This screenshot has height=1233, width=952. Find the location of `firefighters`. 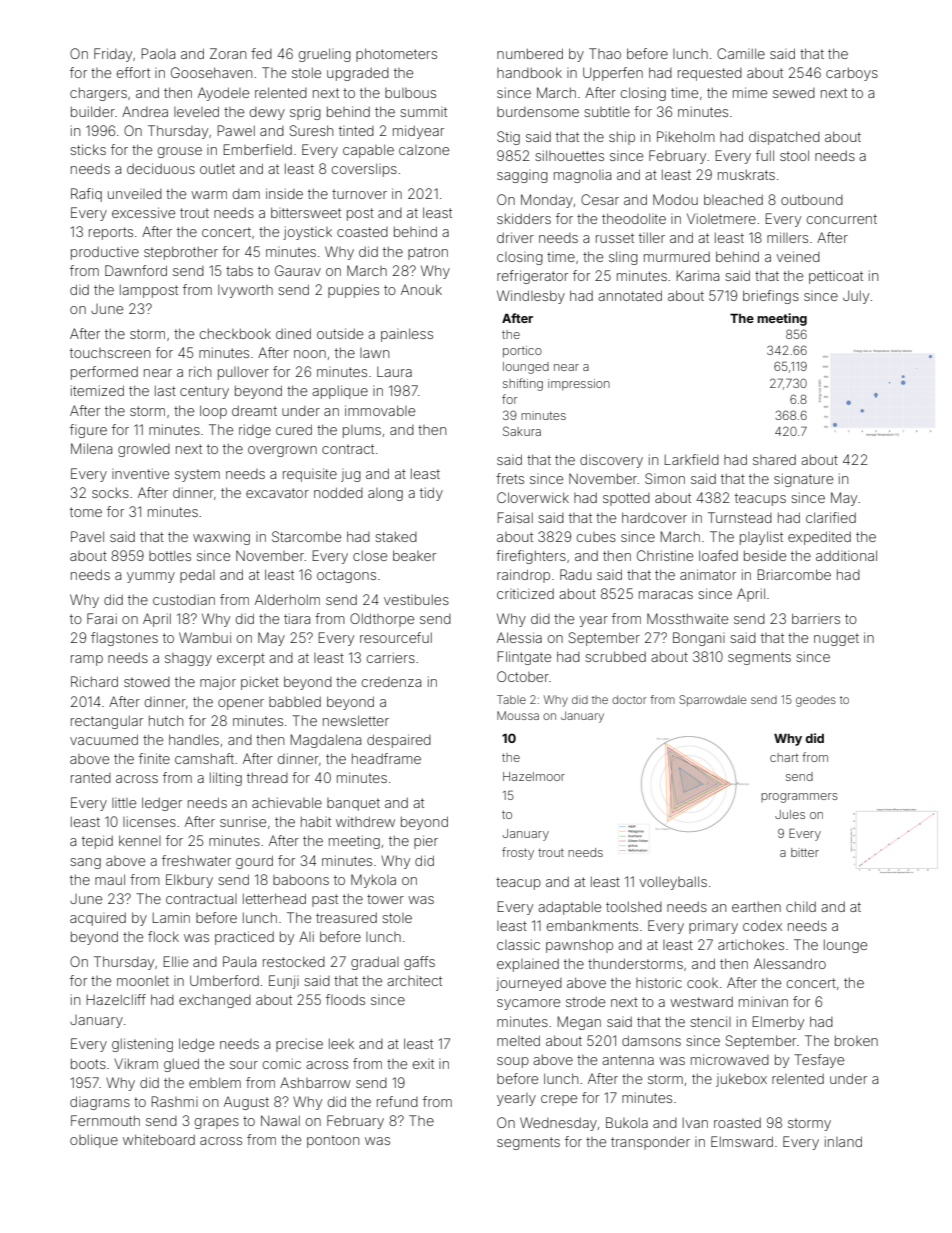

firefighters is located at coordinates (531, 557).
